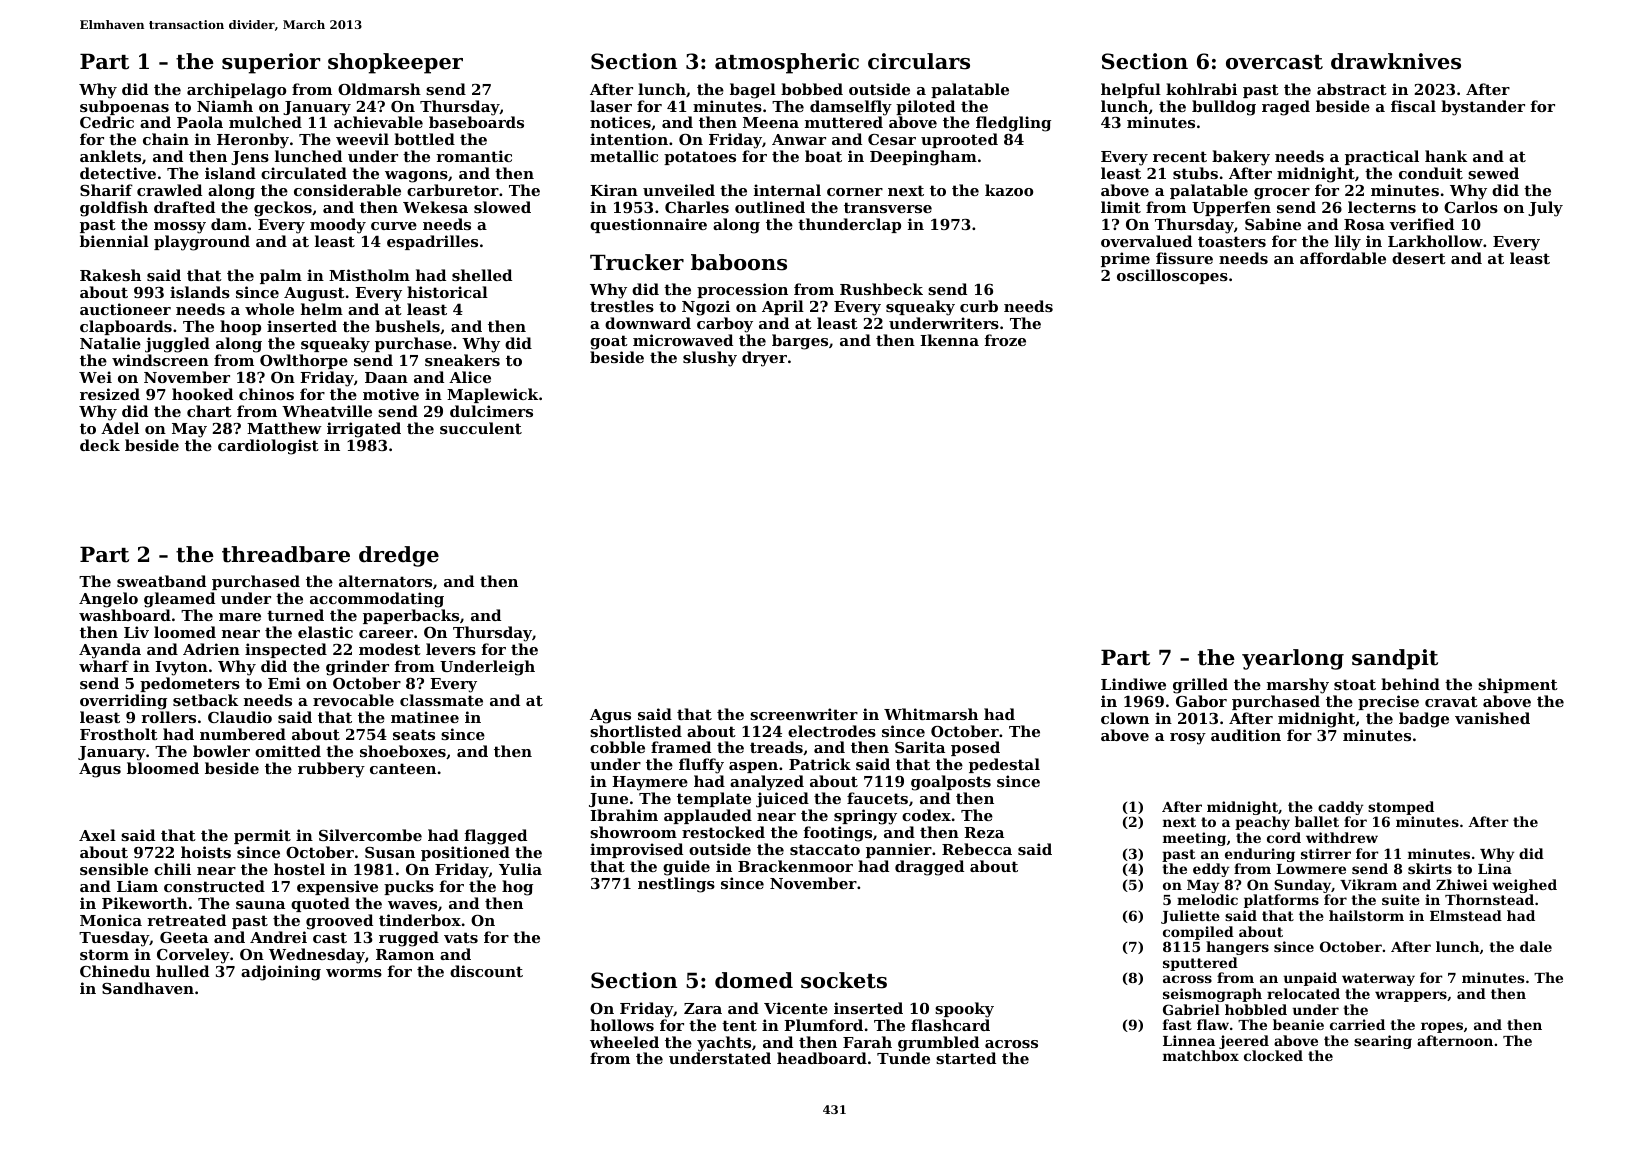  What do you see at coordinates (1396, 61) in the page?
I see `drawknives` at bounding box center [1396, 61].
